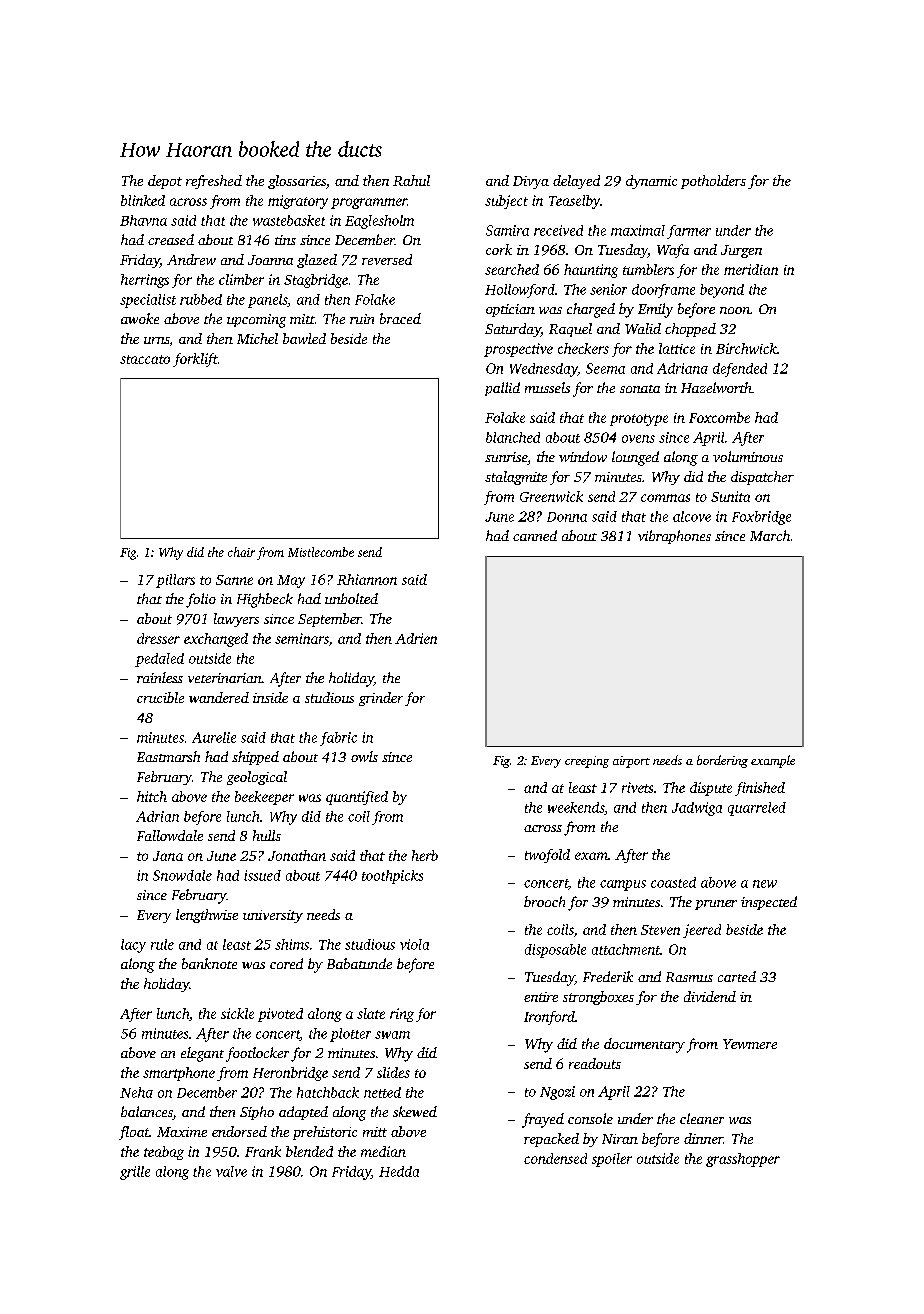 This document has width=924, height=1314. I want to click on farmer, so click(689, 232).
